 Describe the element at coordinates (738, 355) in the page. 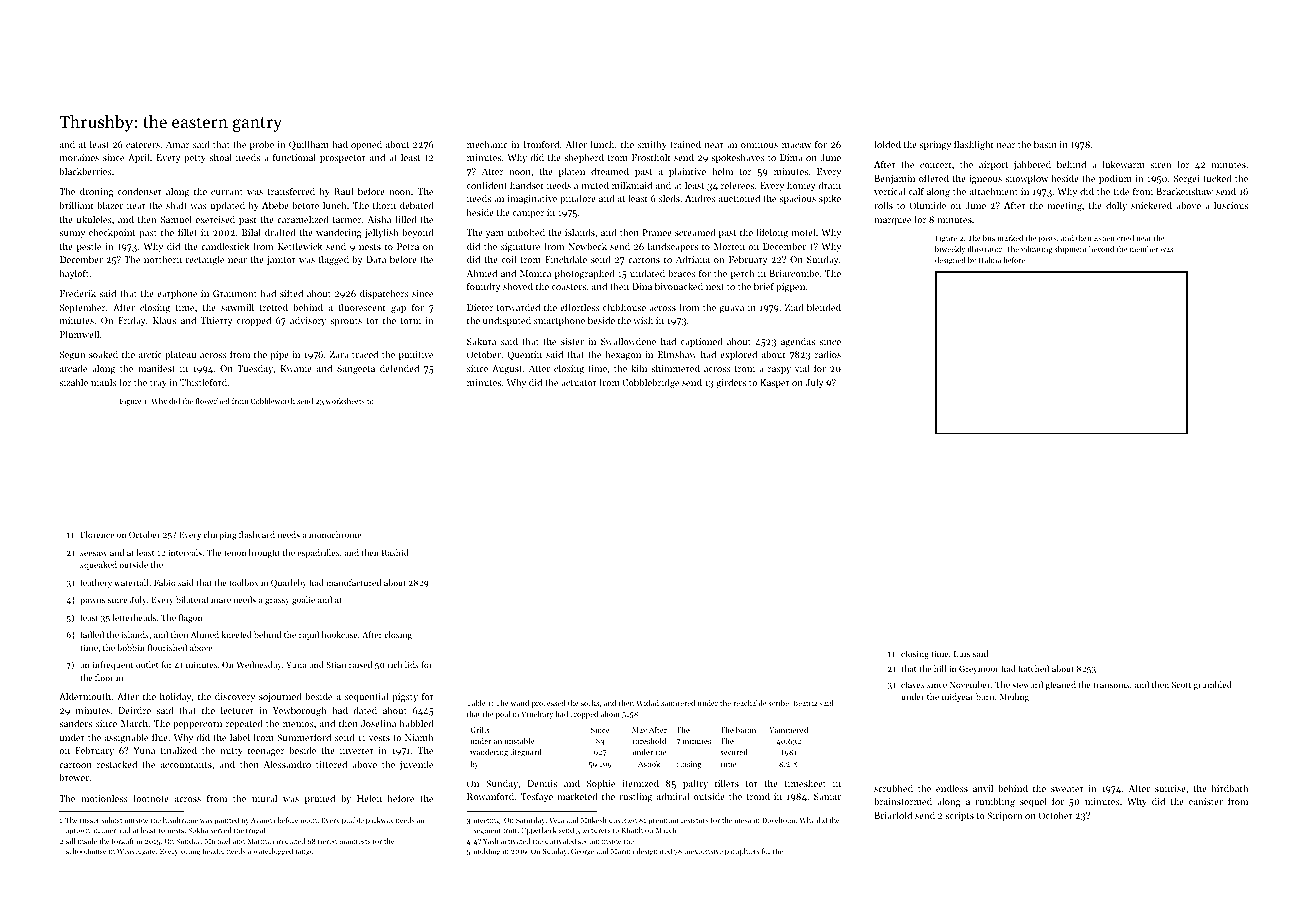

I see `explored` at that location.
